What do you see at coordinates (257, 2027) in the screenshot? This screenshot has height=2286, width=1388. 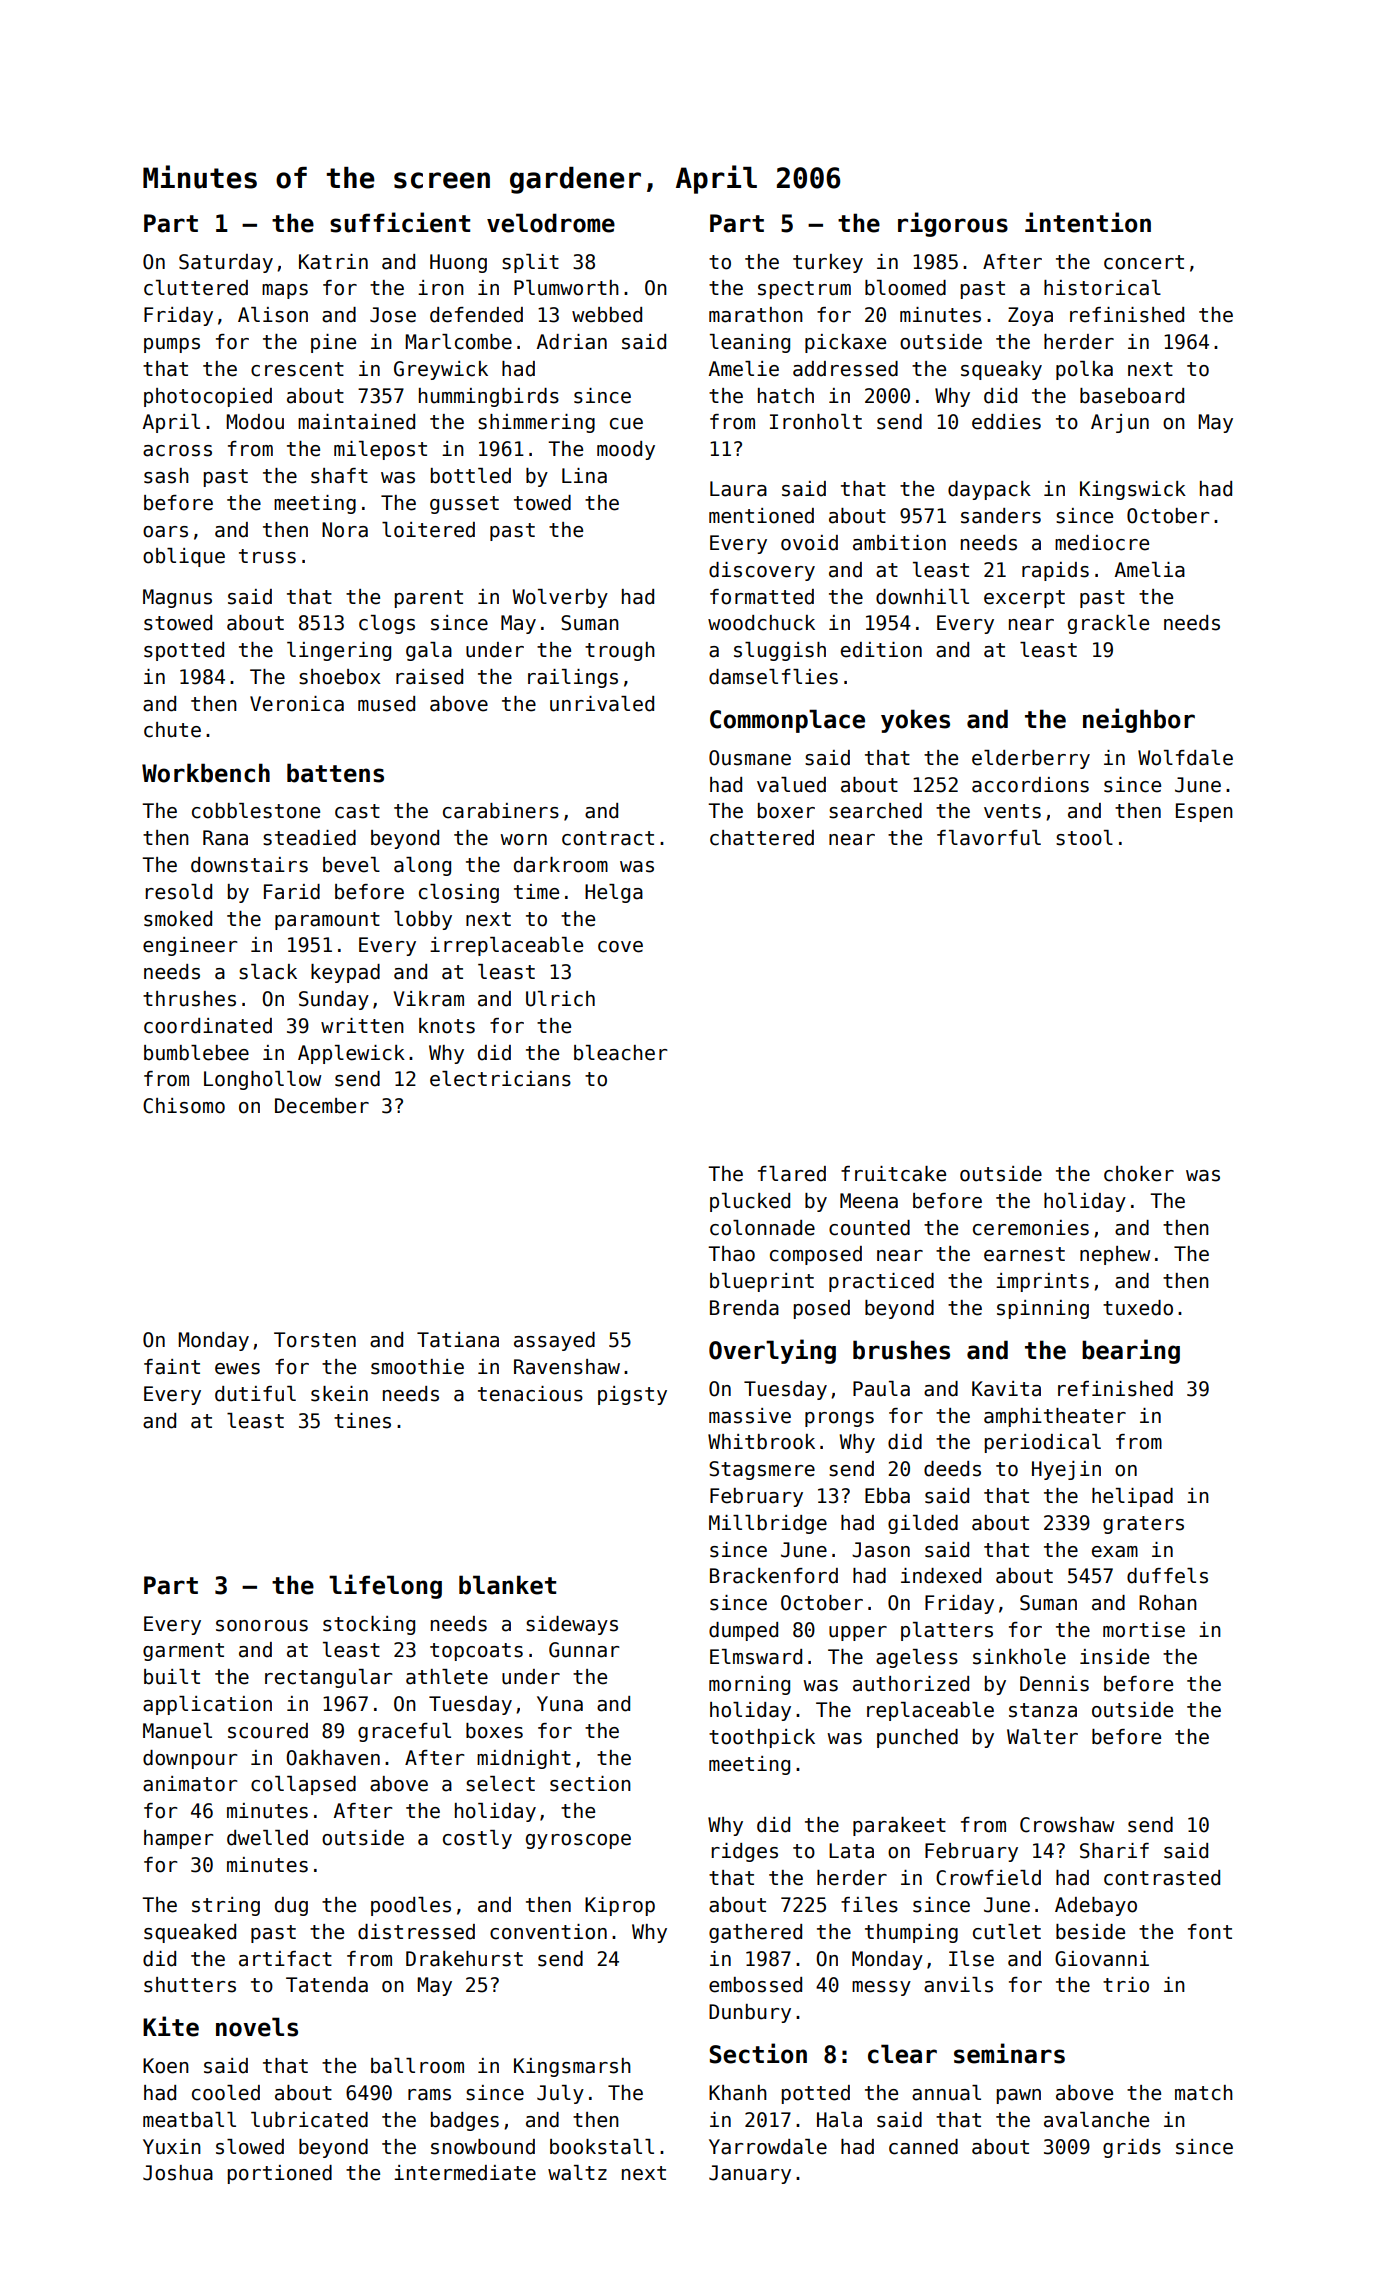 I see `novels` at bounding box center [257, 2027].
